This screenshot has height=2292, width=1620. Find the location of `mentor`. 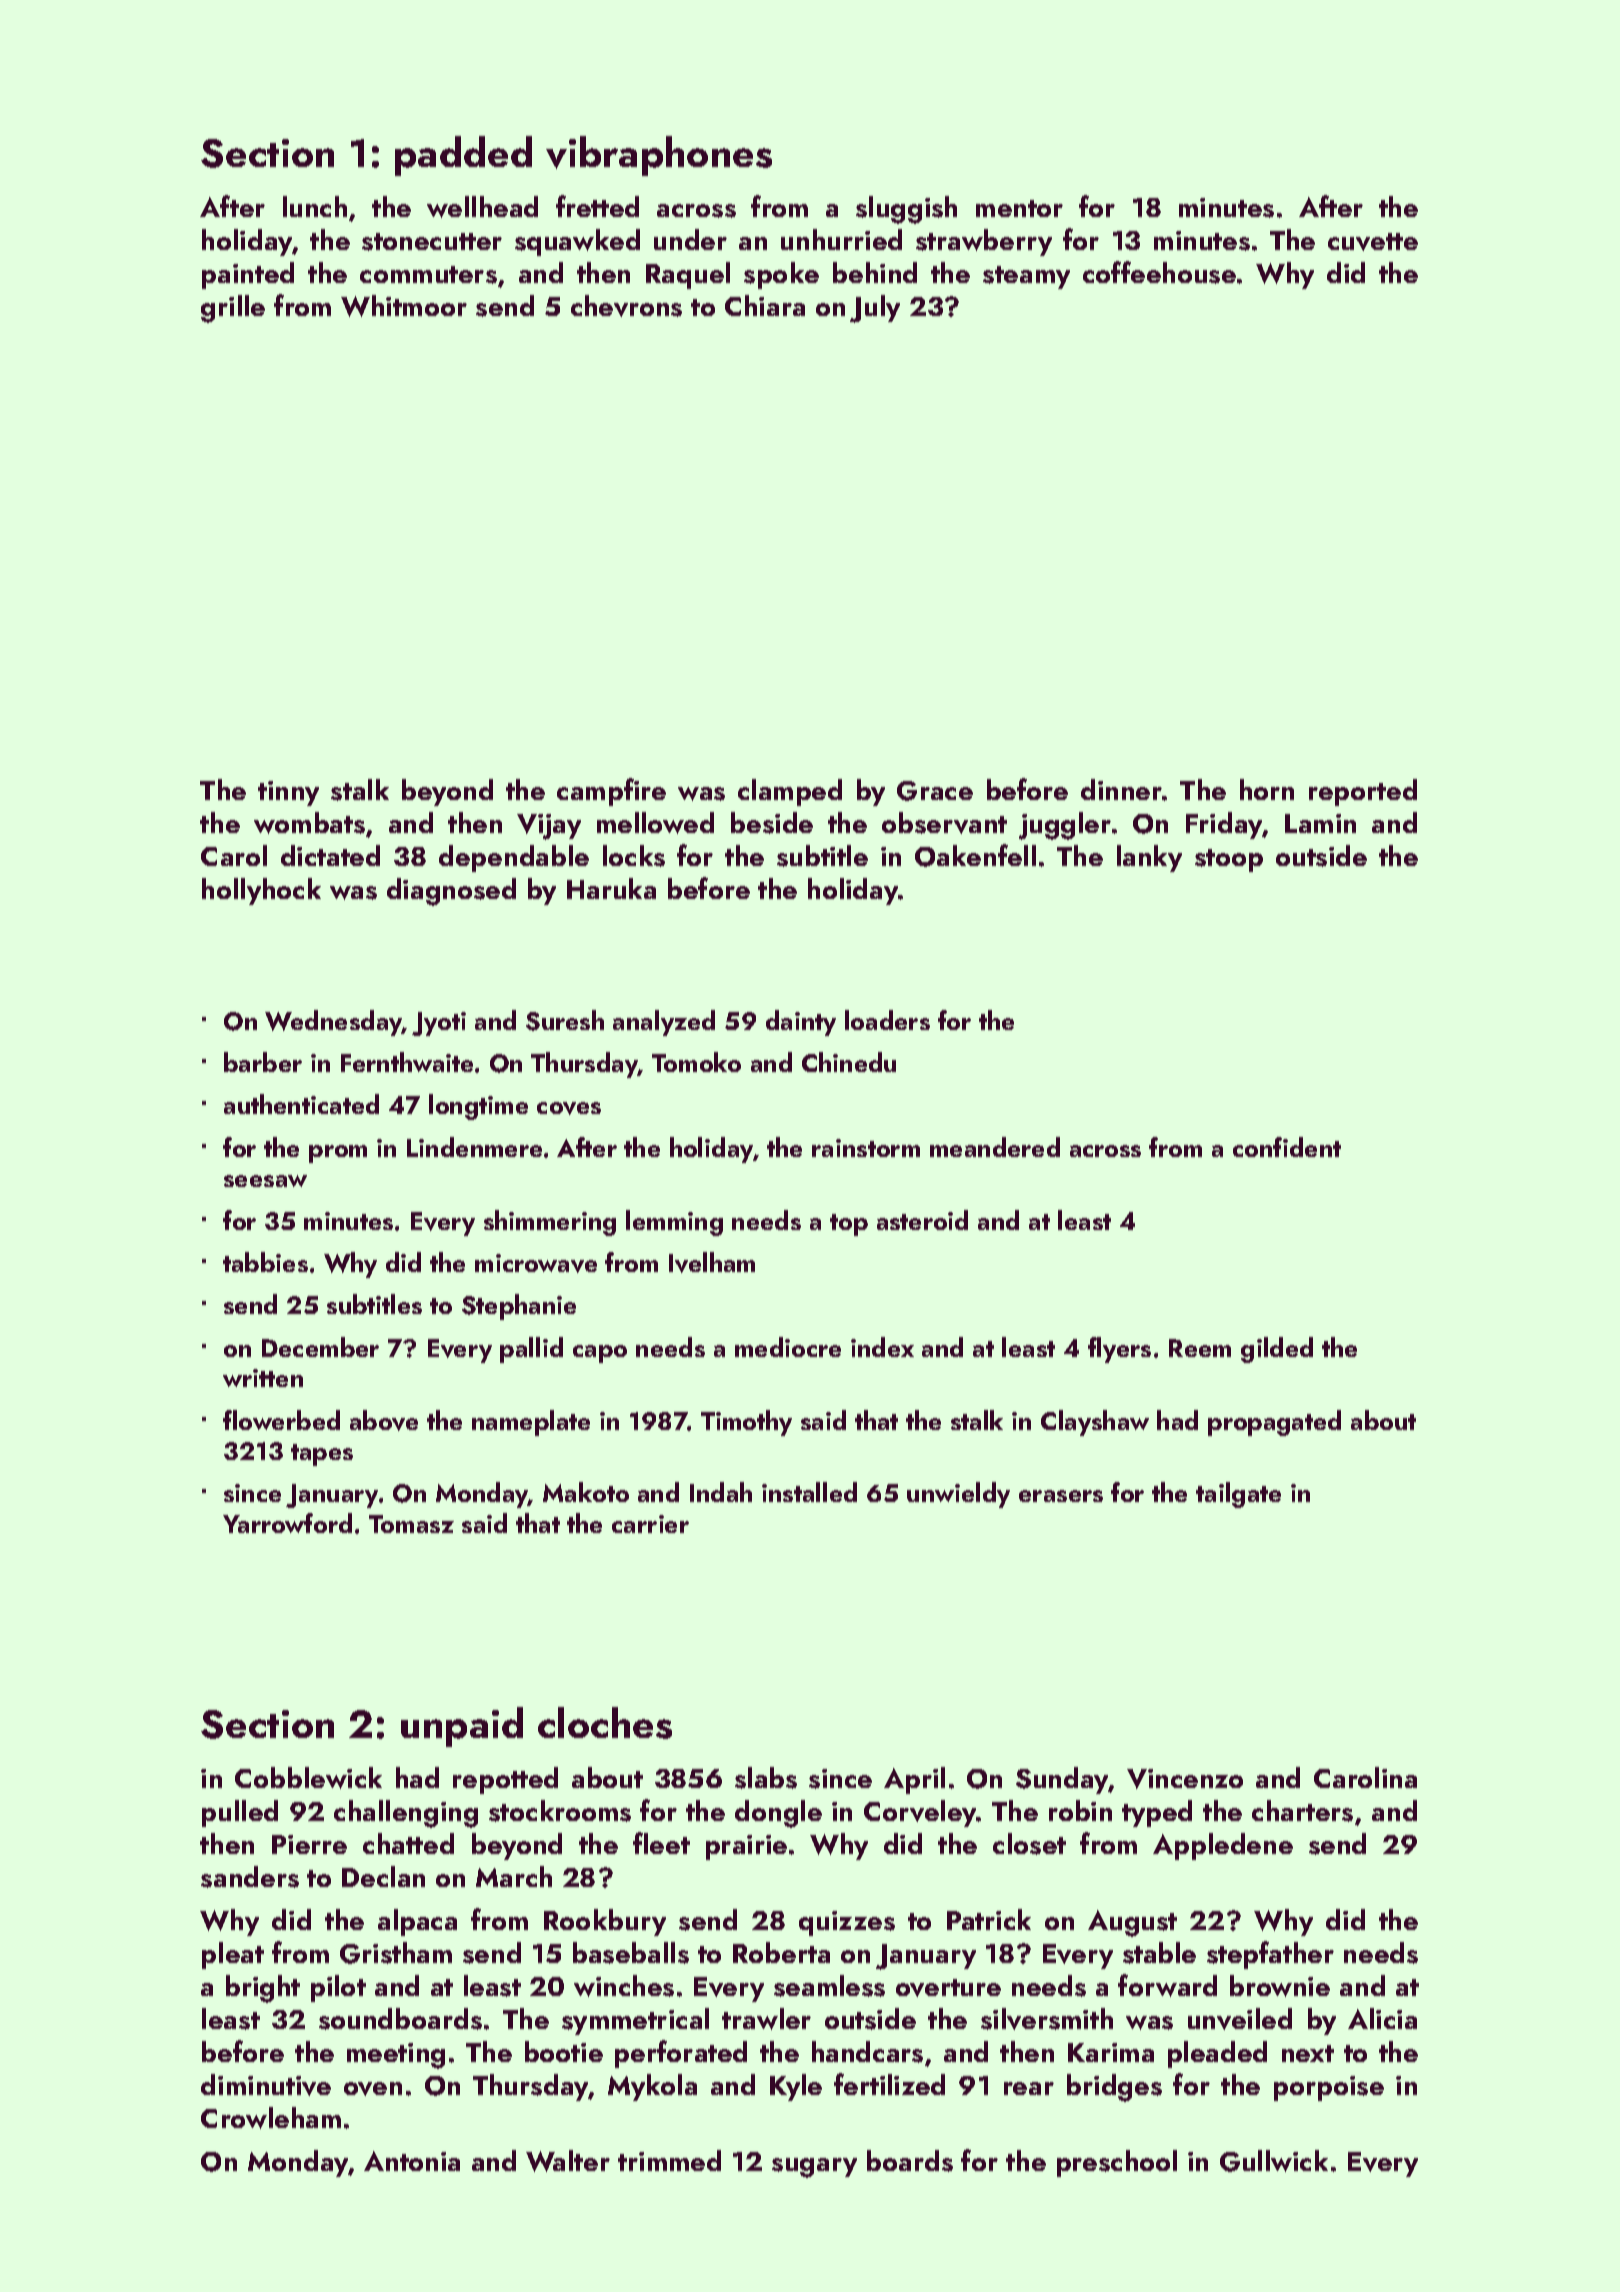

mentor is located at coordinates (1019, 208).
